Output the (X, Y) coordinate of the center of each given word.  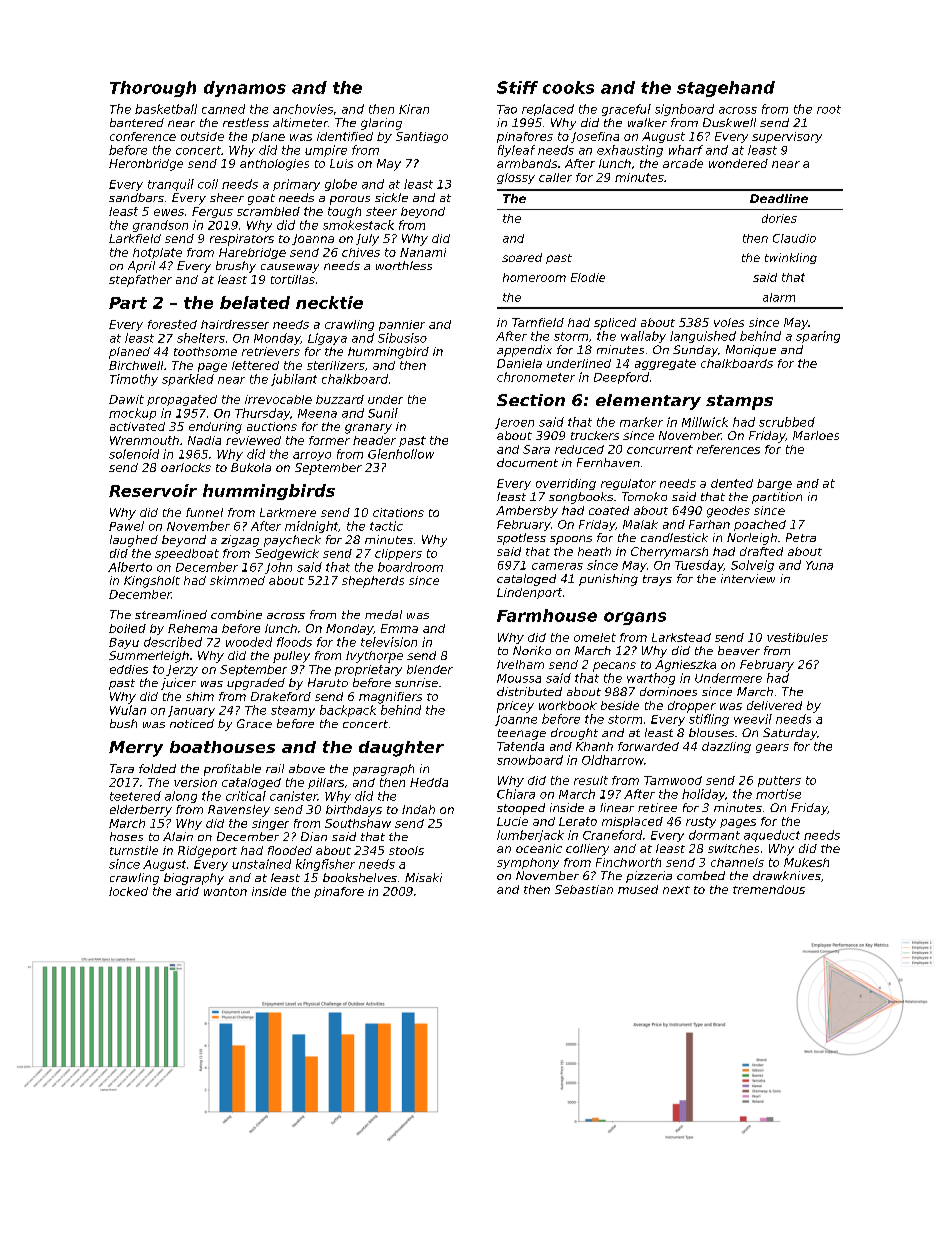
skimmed (237, 580)
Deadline (779, 198)
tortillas (293, 279)
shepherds (373, 582)
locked (128, 891)
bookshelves (360, 877)
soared (522, 257)
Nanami (423, 252)
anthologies (274, 165)
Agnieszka (685, 666)
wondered (738, 163)
